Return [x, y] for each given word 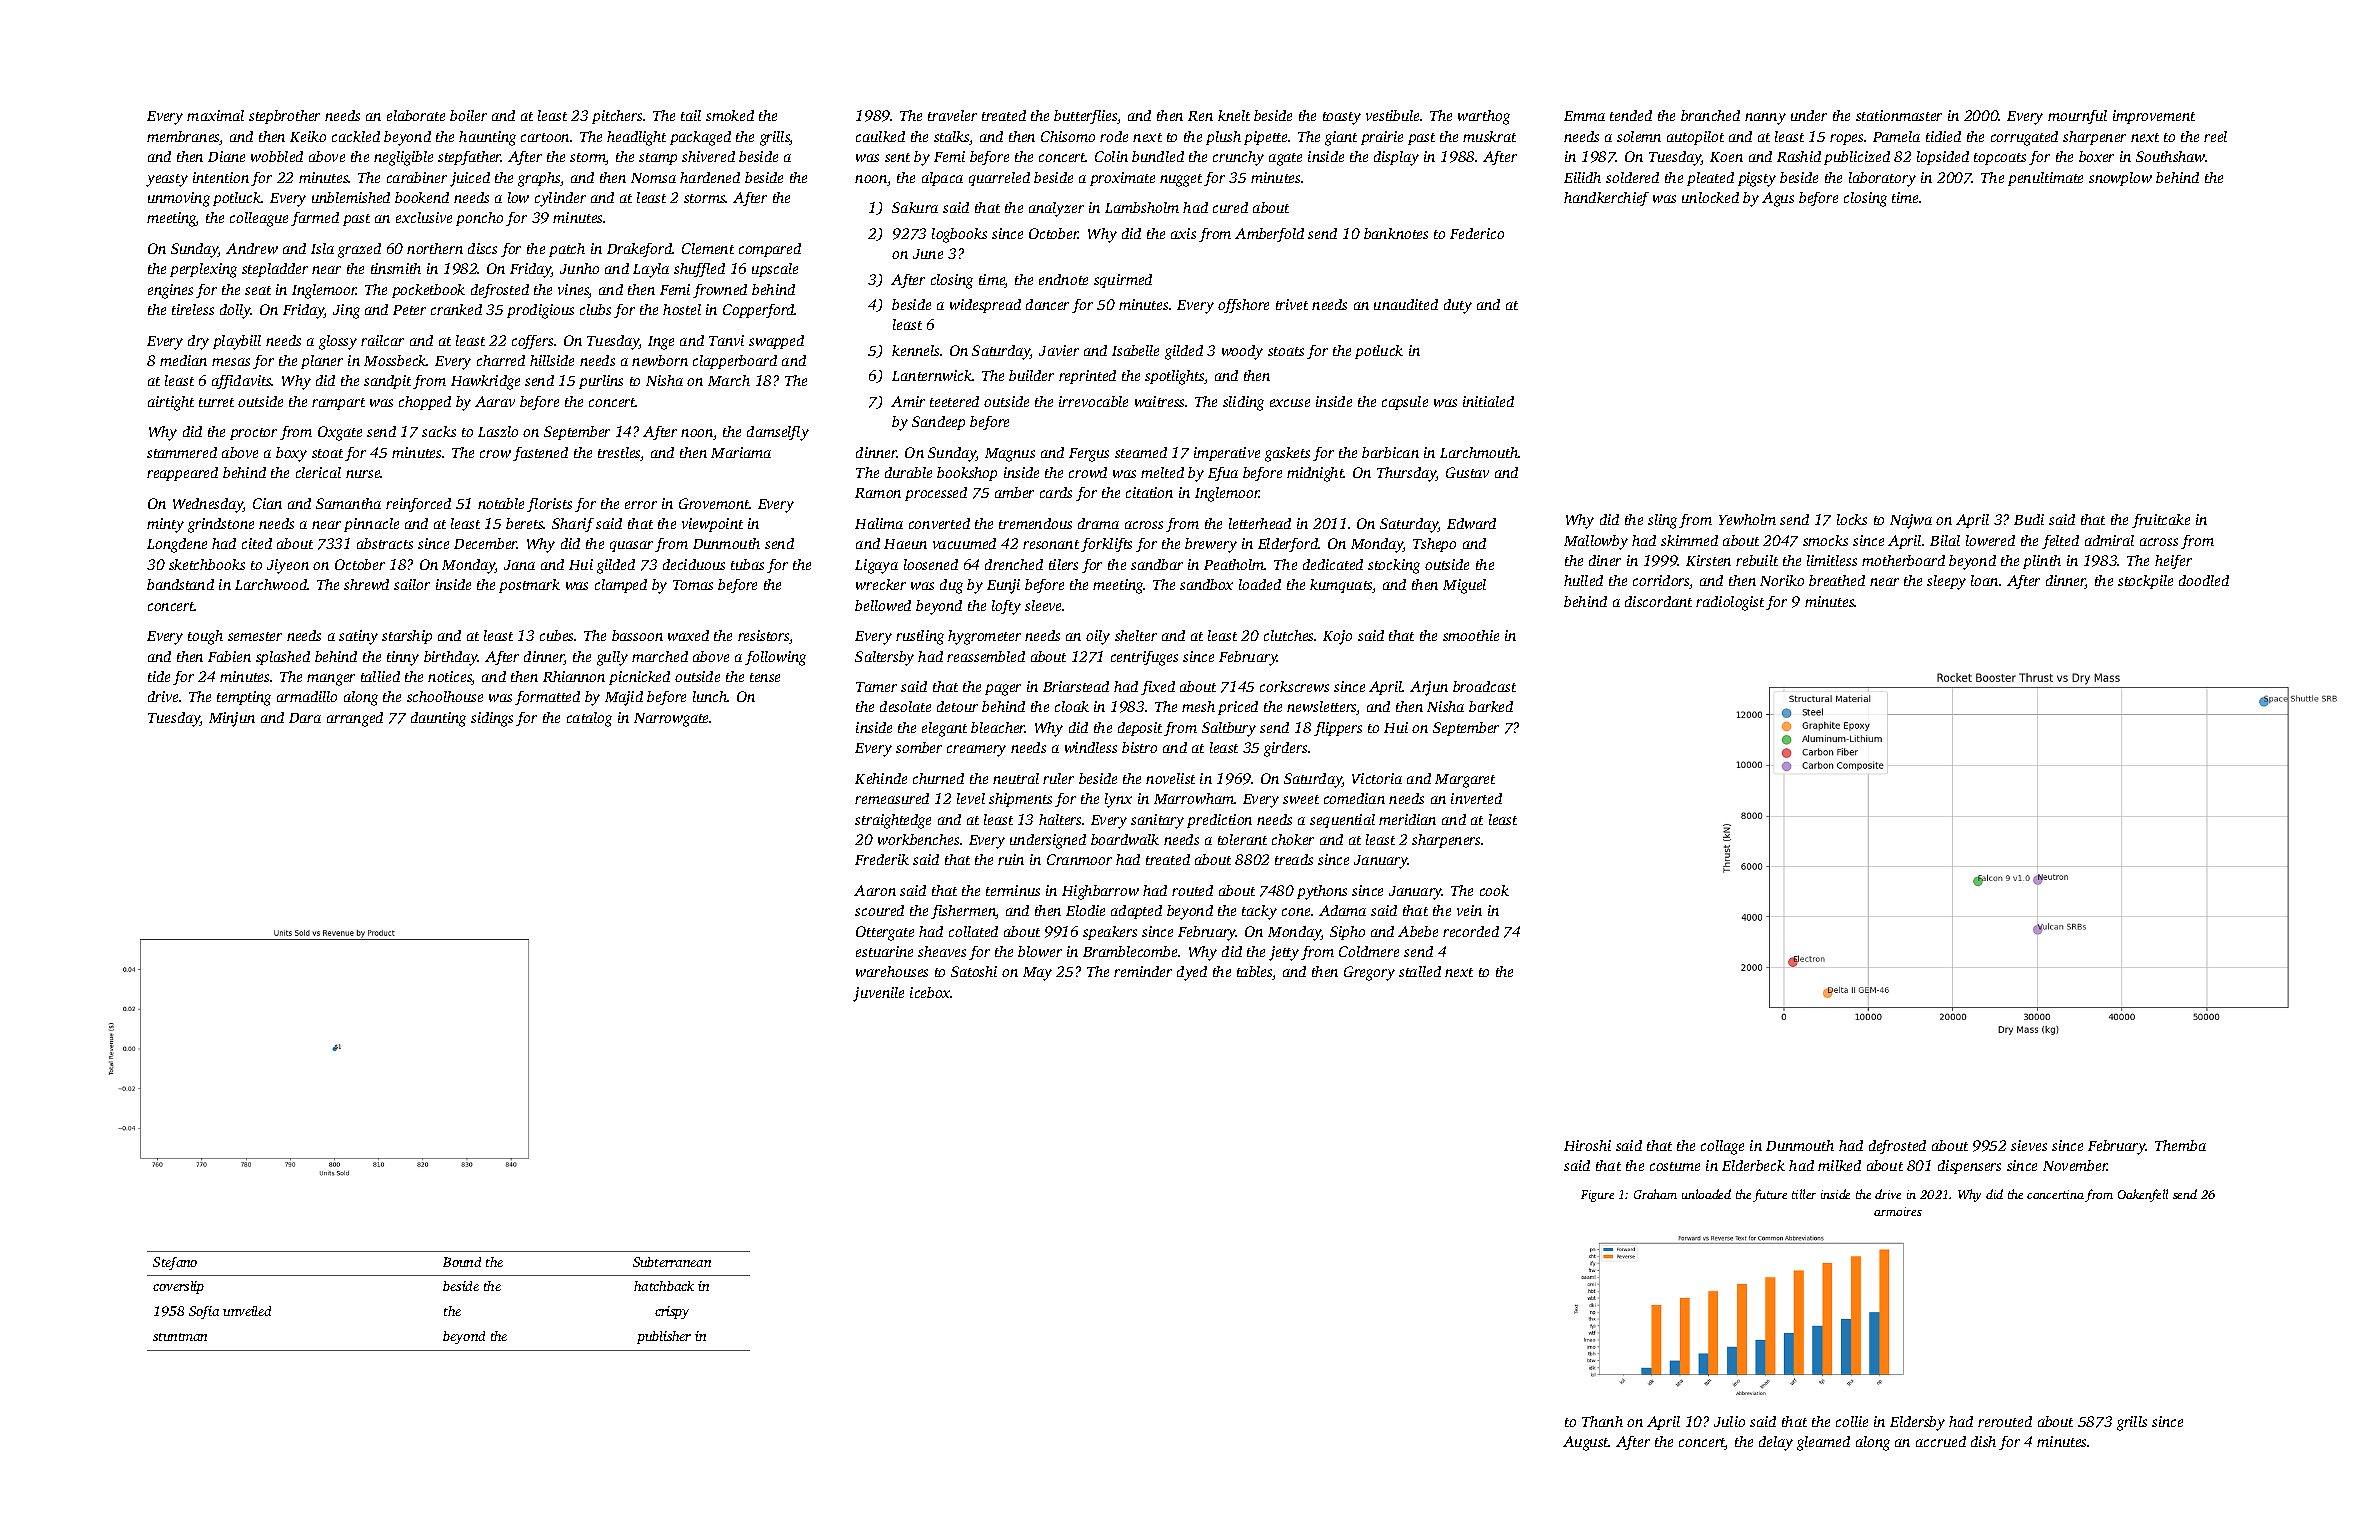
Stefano [175, 1263]
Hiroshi [1587, 1145]
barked [1491, 706]
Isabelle [1135, 350]
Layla [651, 270]
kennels [915, 350]
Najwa [1911, 521]
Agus [1778, 199]
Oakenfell [2143, 1195]
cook [1494, 890]
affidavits [242, 382]
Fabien [229, 656]
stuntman [180, 1337]
